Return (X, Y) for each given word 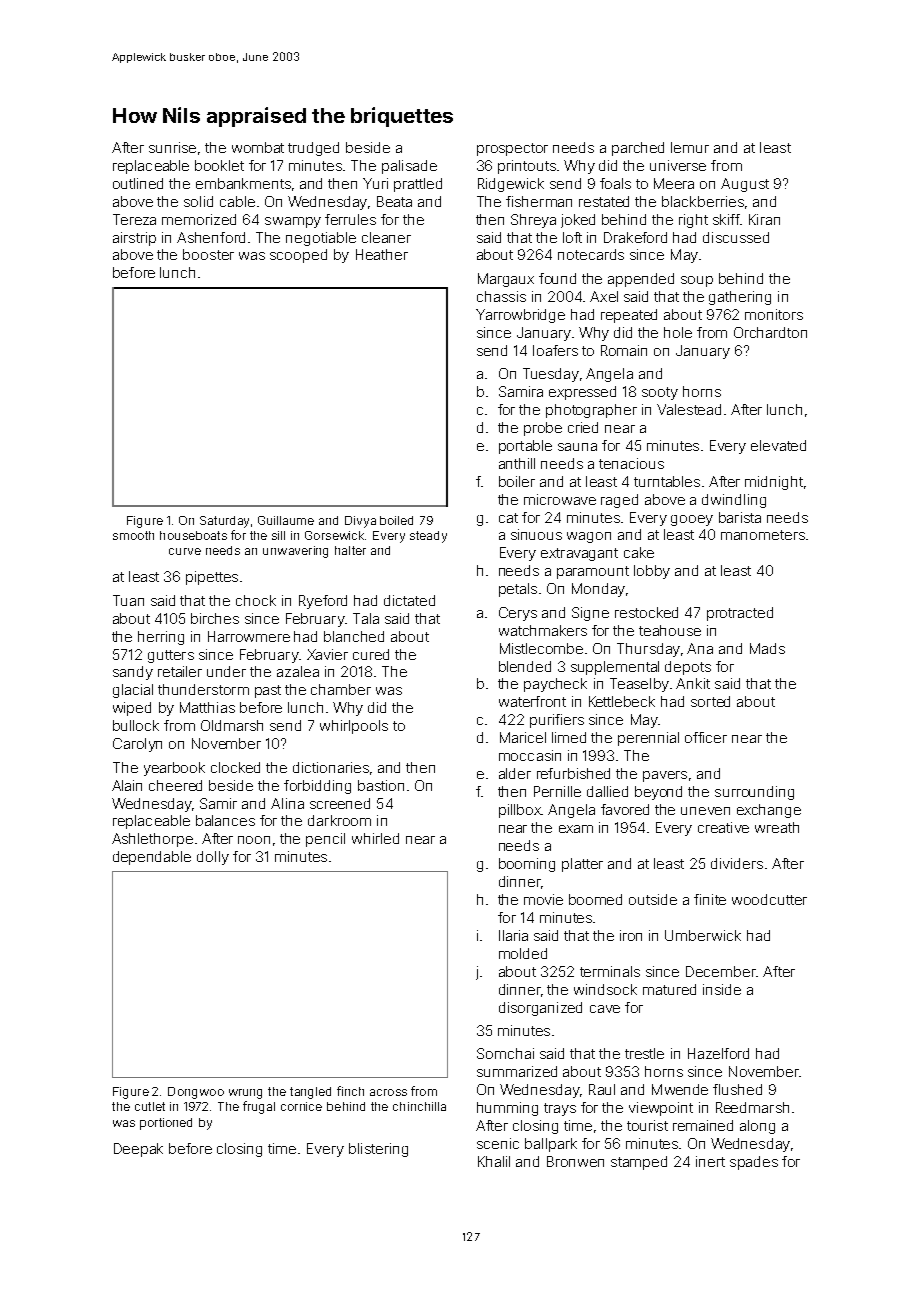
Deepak (138, 1150)
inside (722, 989)
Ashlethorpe (152, 840)
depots (688, 668)
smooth (133, 535)
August (745, 185)
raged (619, 501)
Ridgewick (511, 185)
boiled (396, 520)
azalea (298, 671)
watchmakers (543, 630)
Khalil (494, 1161)
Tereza (134, 219)
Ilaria (513, 935)
